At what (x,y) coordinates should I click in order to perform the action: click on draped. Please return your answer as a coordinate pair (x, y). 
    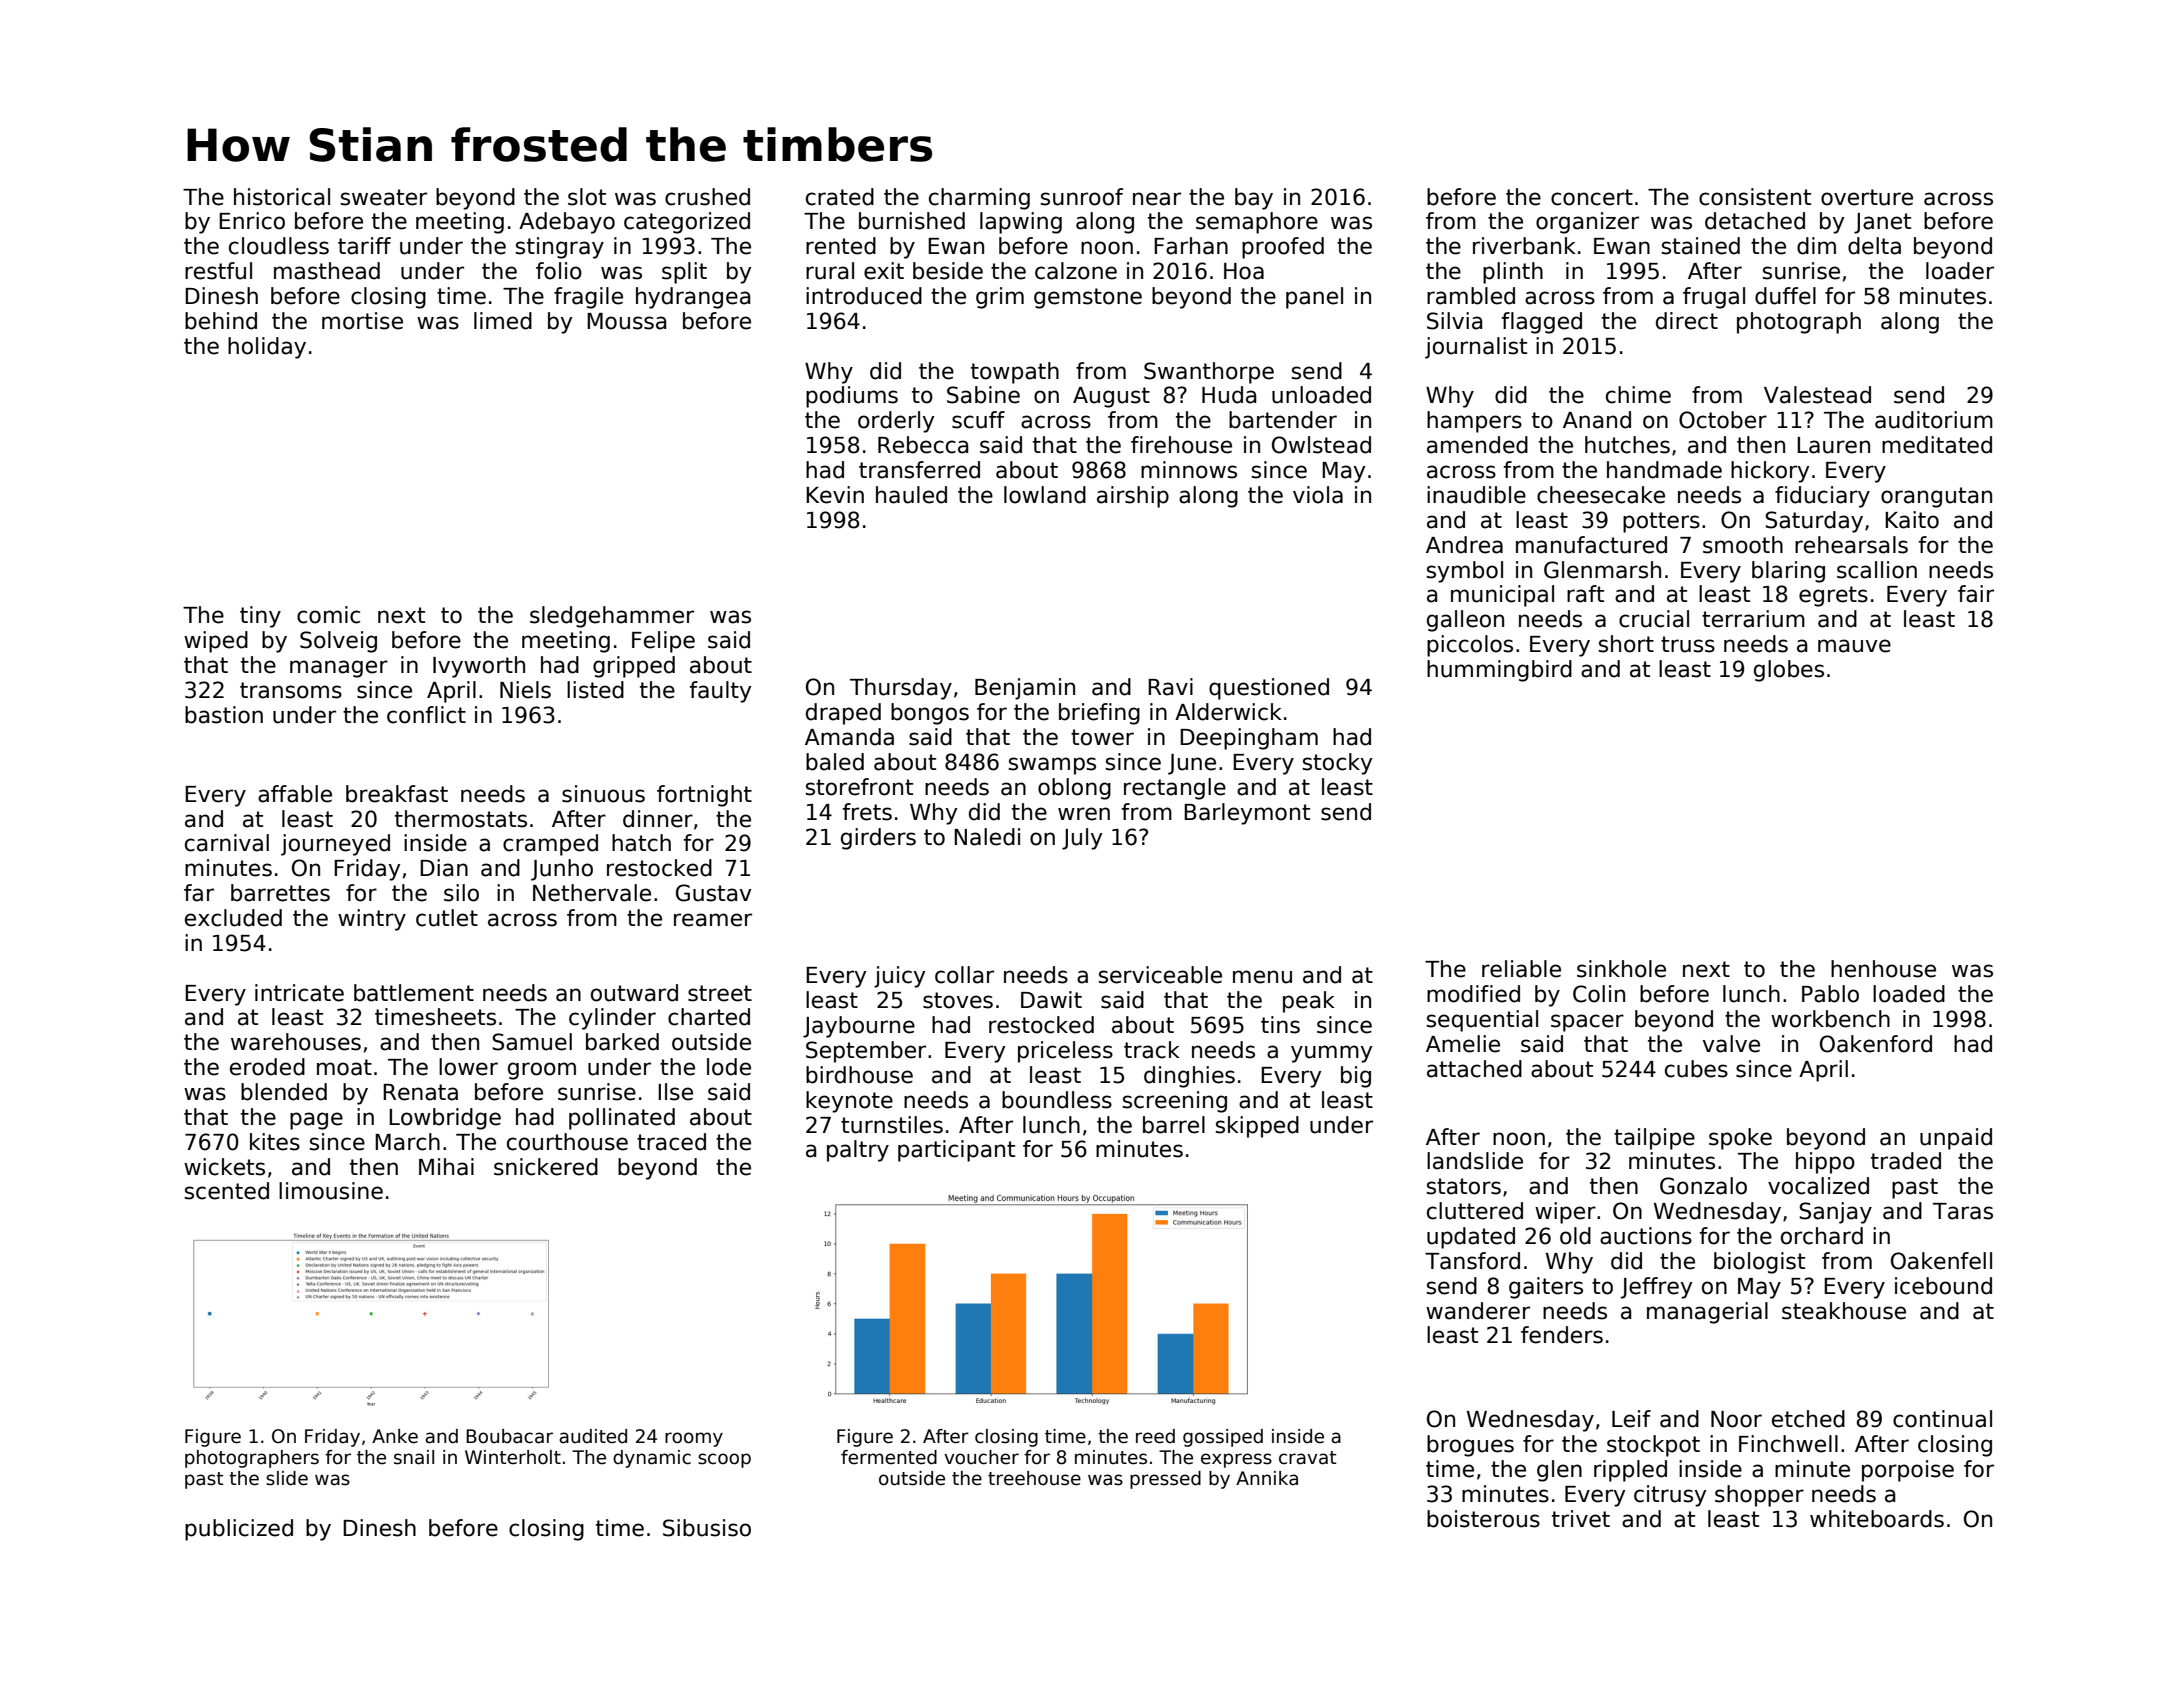
    Looking at the image, I should click on (843, 714).
